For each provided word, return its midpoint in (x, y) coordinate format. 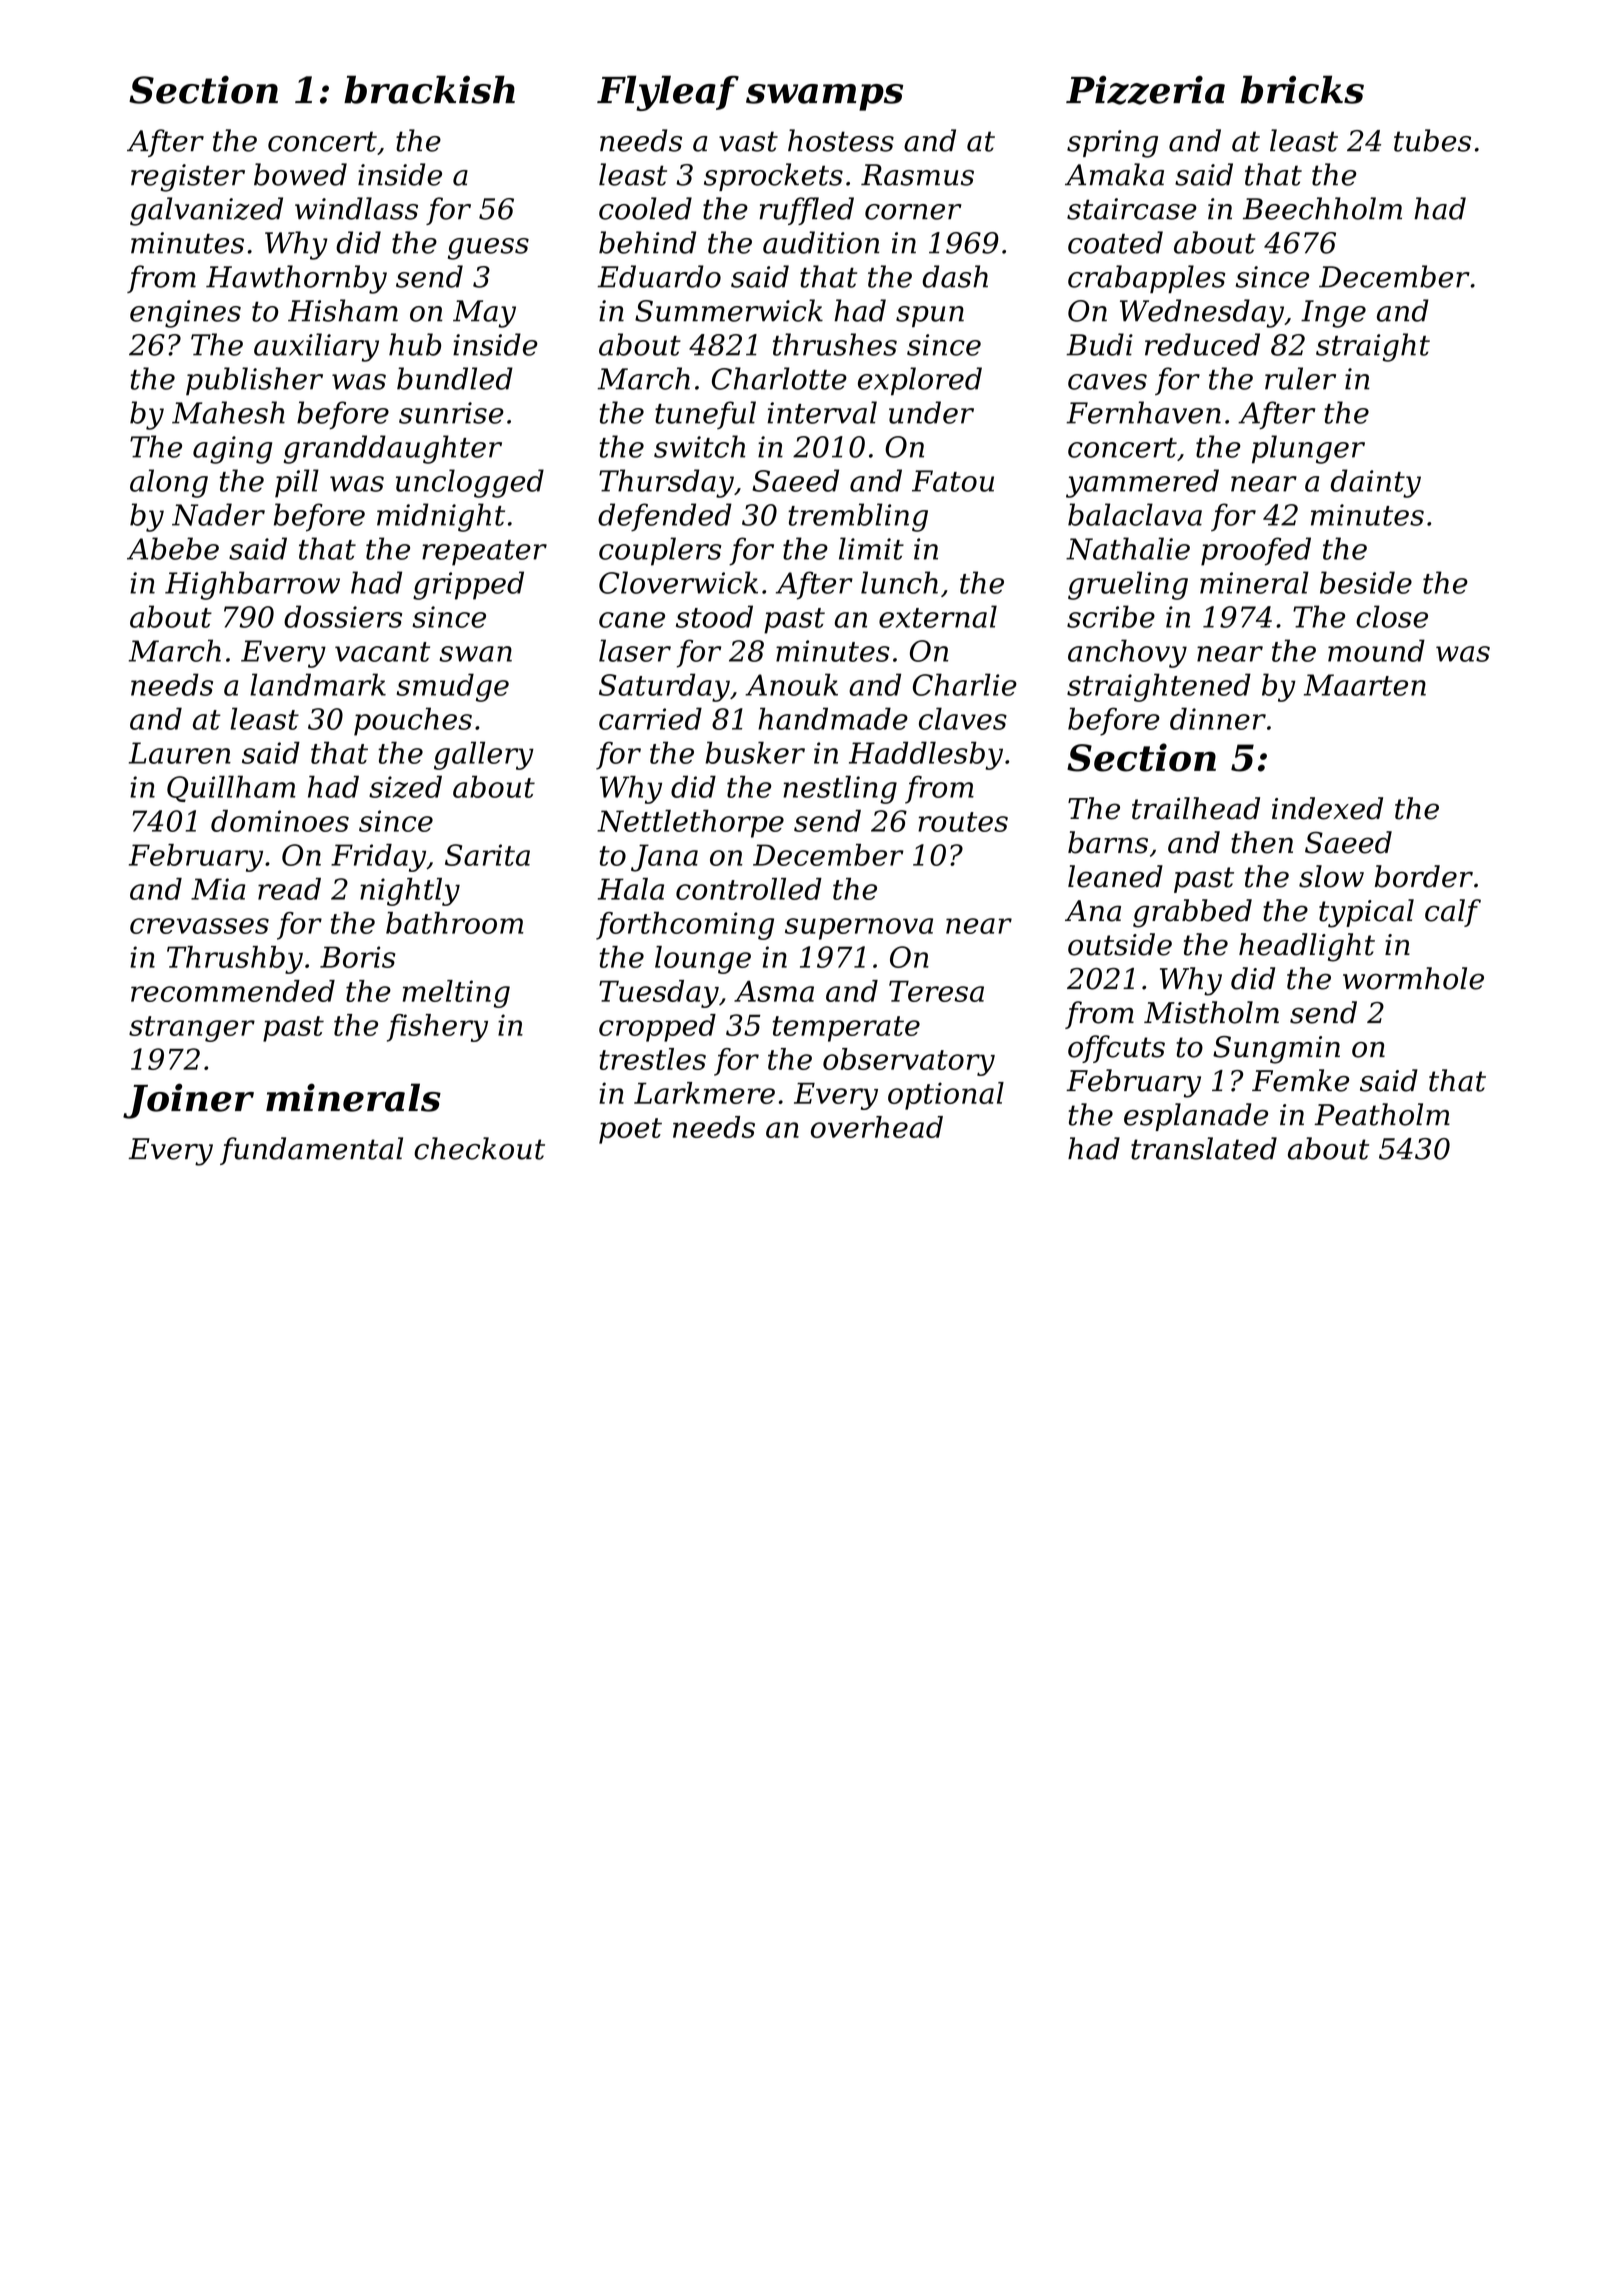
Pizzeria (1145, 90)
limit (871, 548)
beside (1366, 582)
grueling (1128, 585)
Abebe (173, 548)
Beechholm (1322, 208)
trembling (858, 517)
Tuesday (659, 994)
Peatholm (1382, 1114)
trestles (652, 1059)
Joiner (188, 1101)
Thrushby (235, 960)
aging (232, 450)
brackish (429, 89)
